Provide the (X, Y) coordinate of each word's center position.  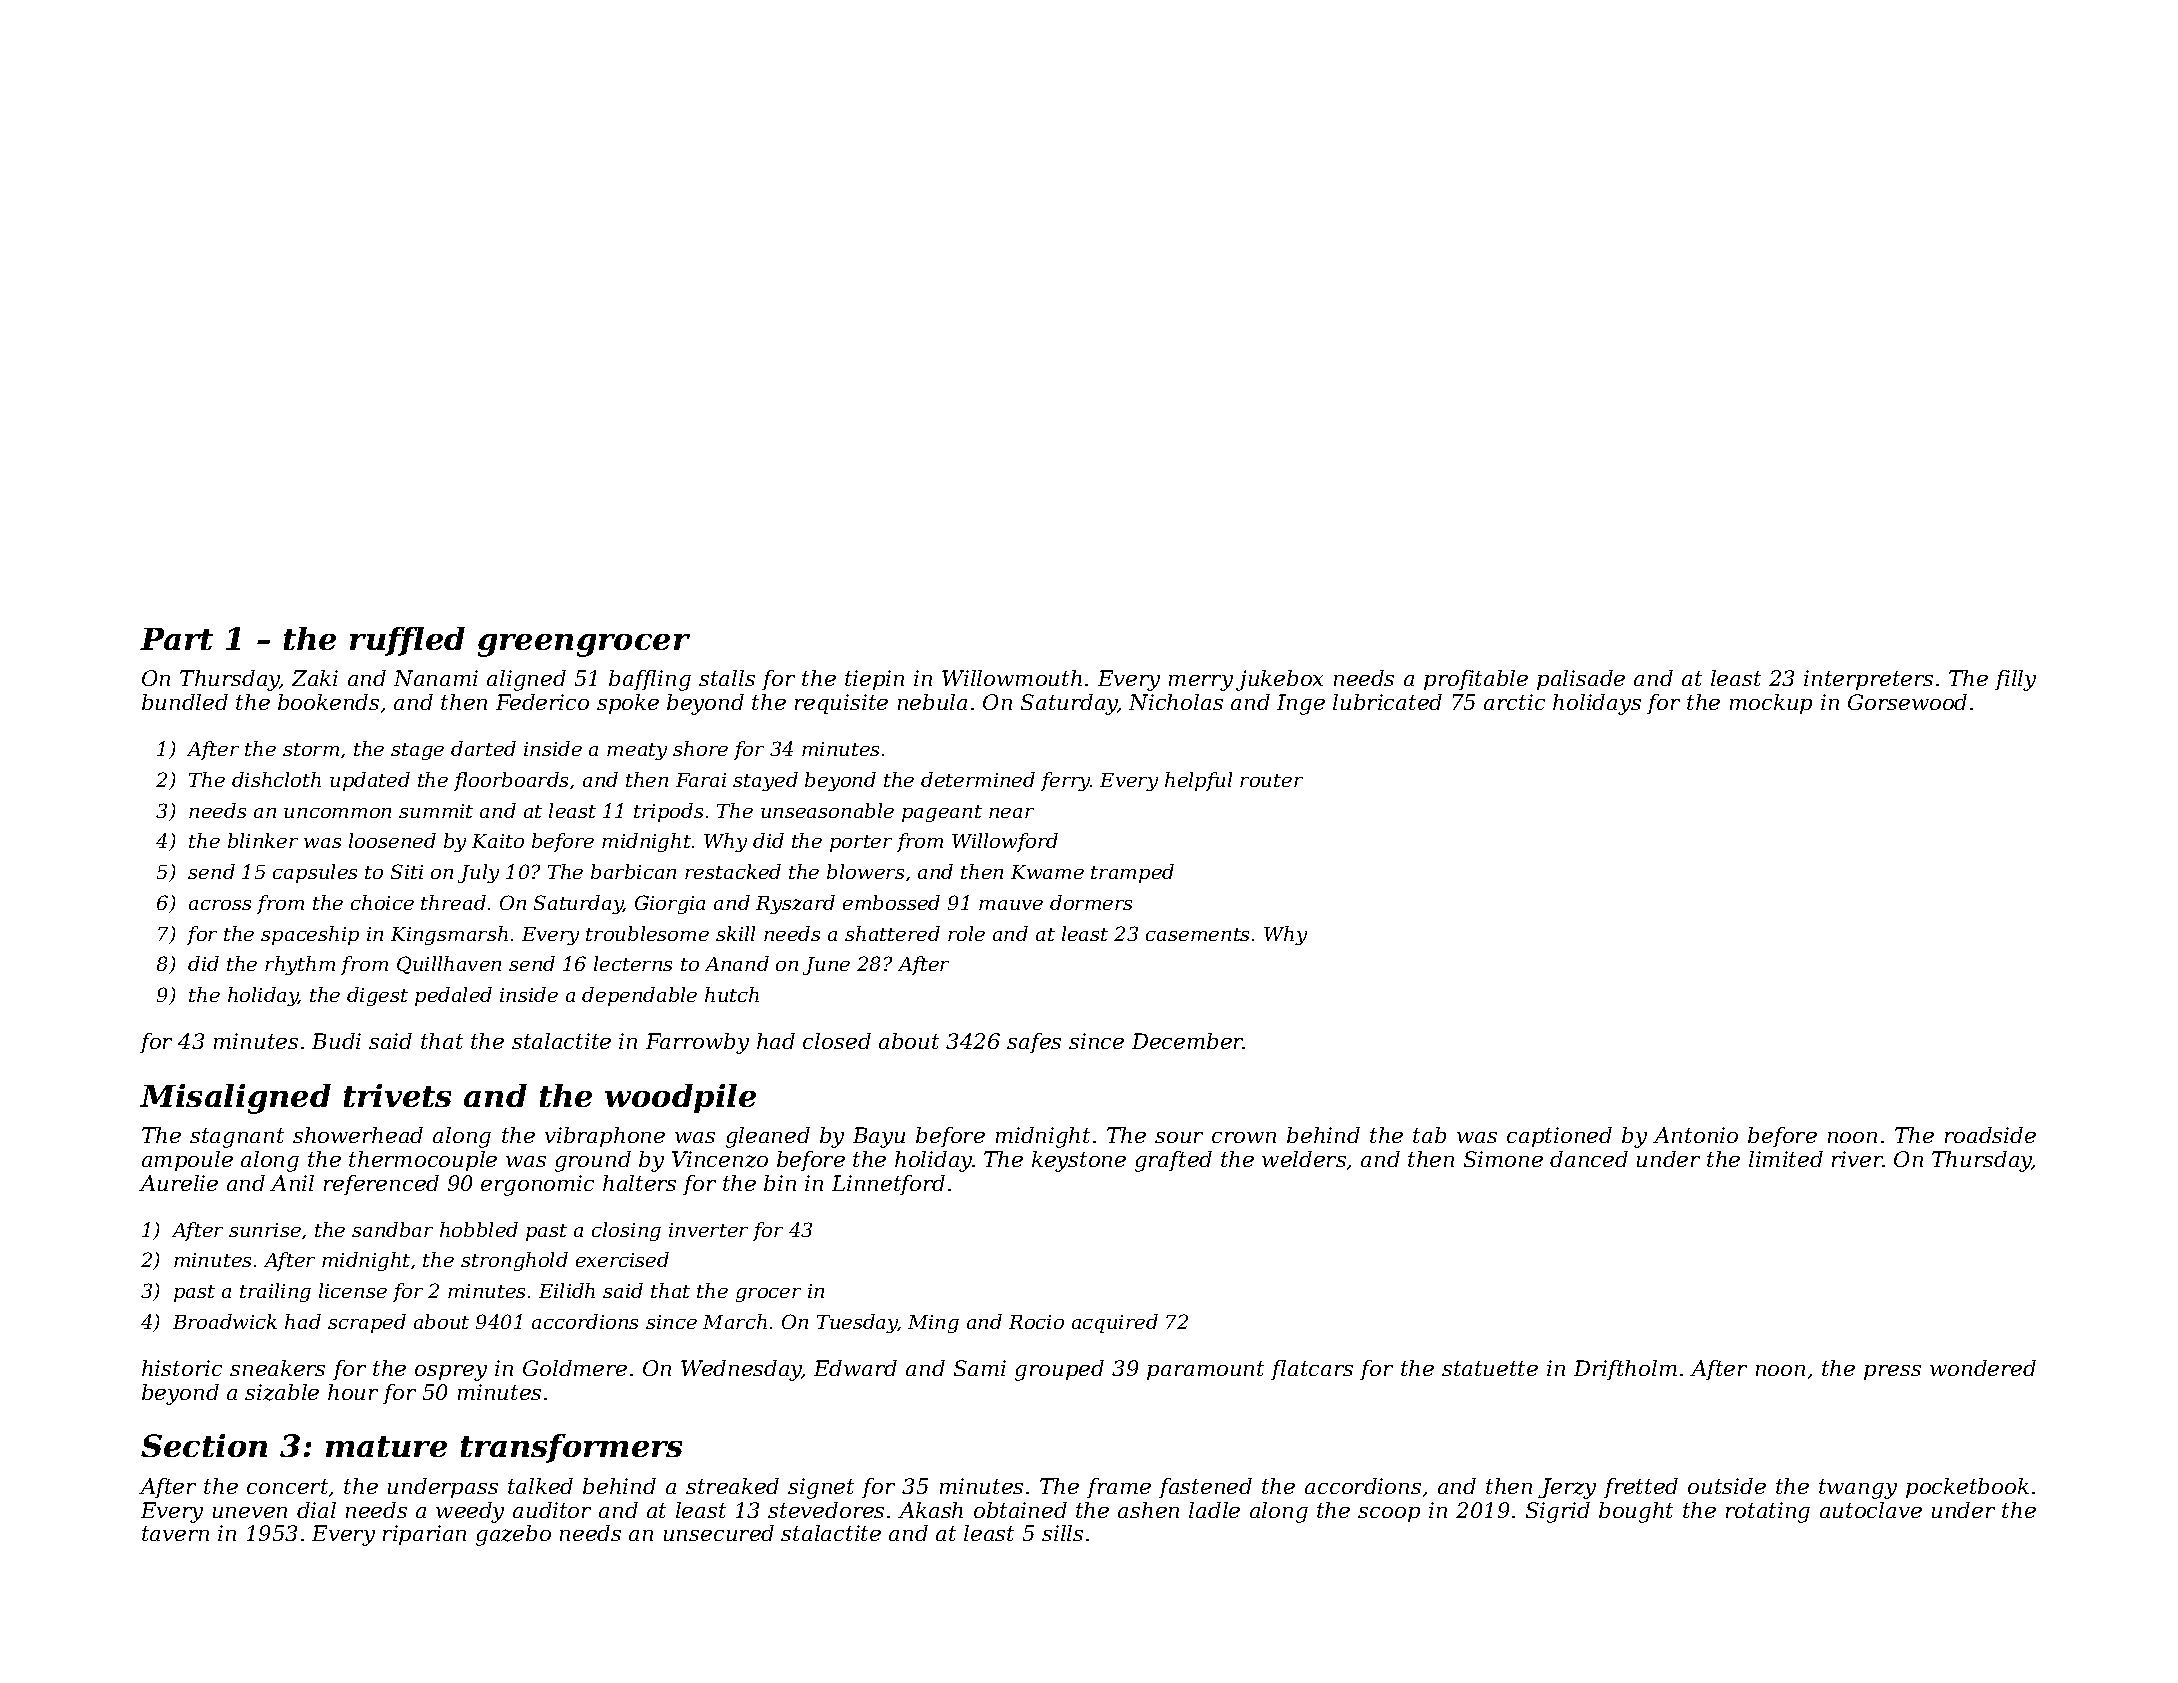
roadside (1990, 1135)
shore (700, 748)
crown (1244, 1137)
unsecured (719, 1533)
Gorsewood (1907, 702)
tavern (175, 1533)
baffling (650, 680)
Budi (336, 1041)
